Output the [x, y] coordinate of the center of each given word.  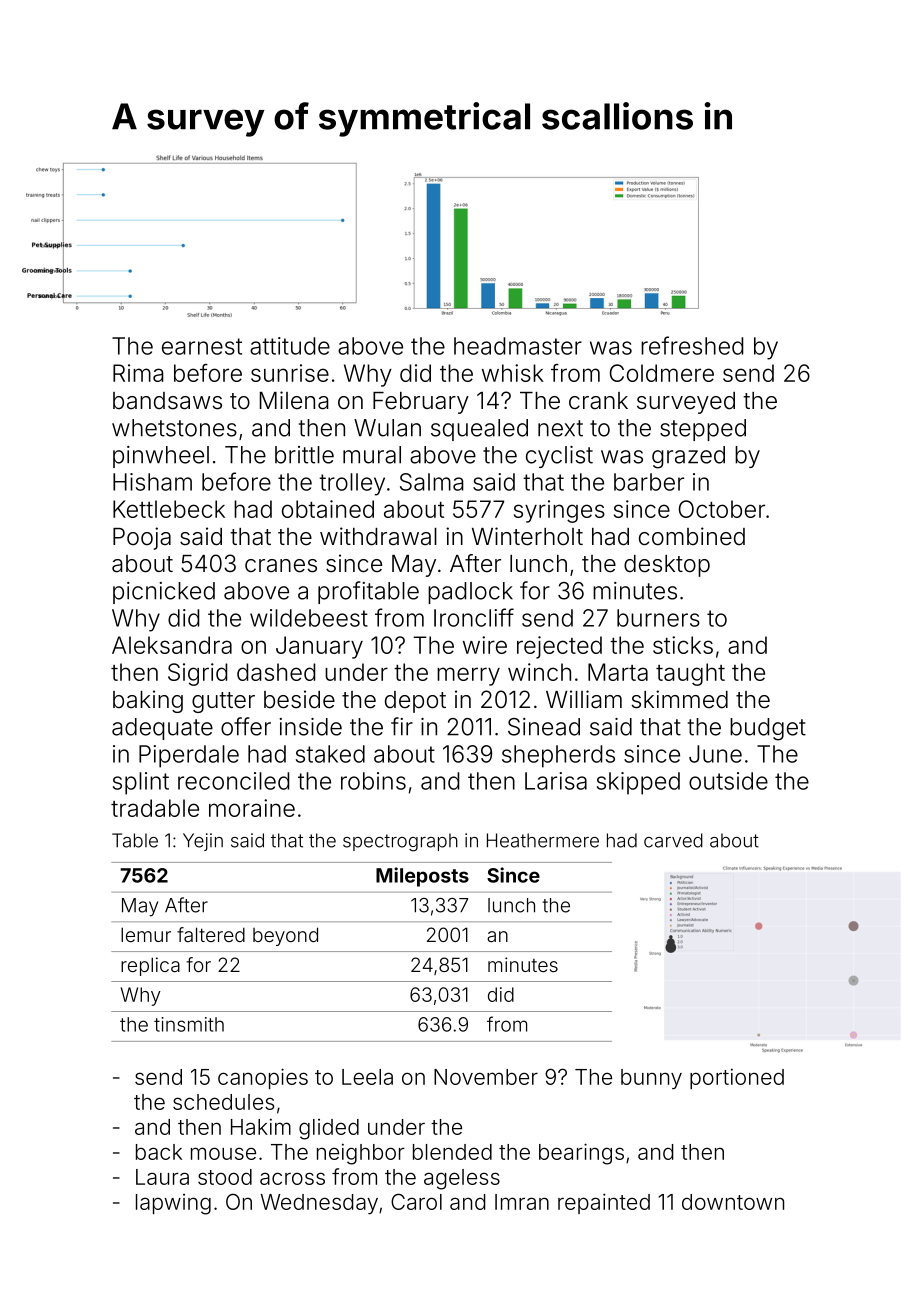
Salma [432, 482]
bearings [581, 1154]
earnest [202, 346]
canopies [263, 1078]
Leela [367, 1077]
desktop [667, 566]
